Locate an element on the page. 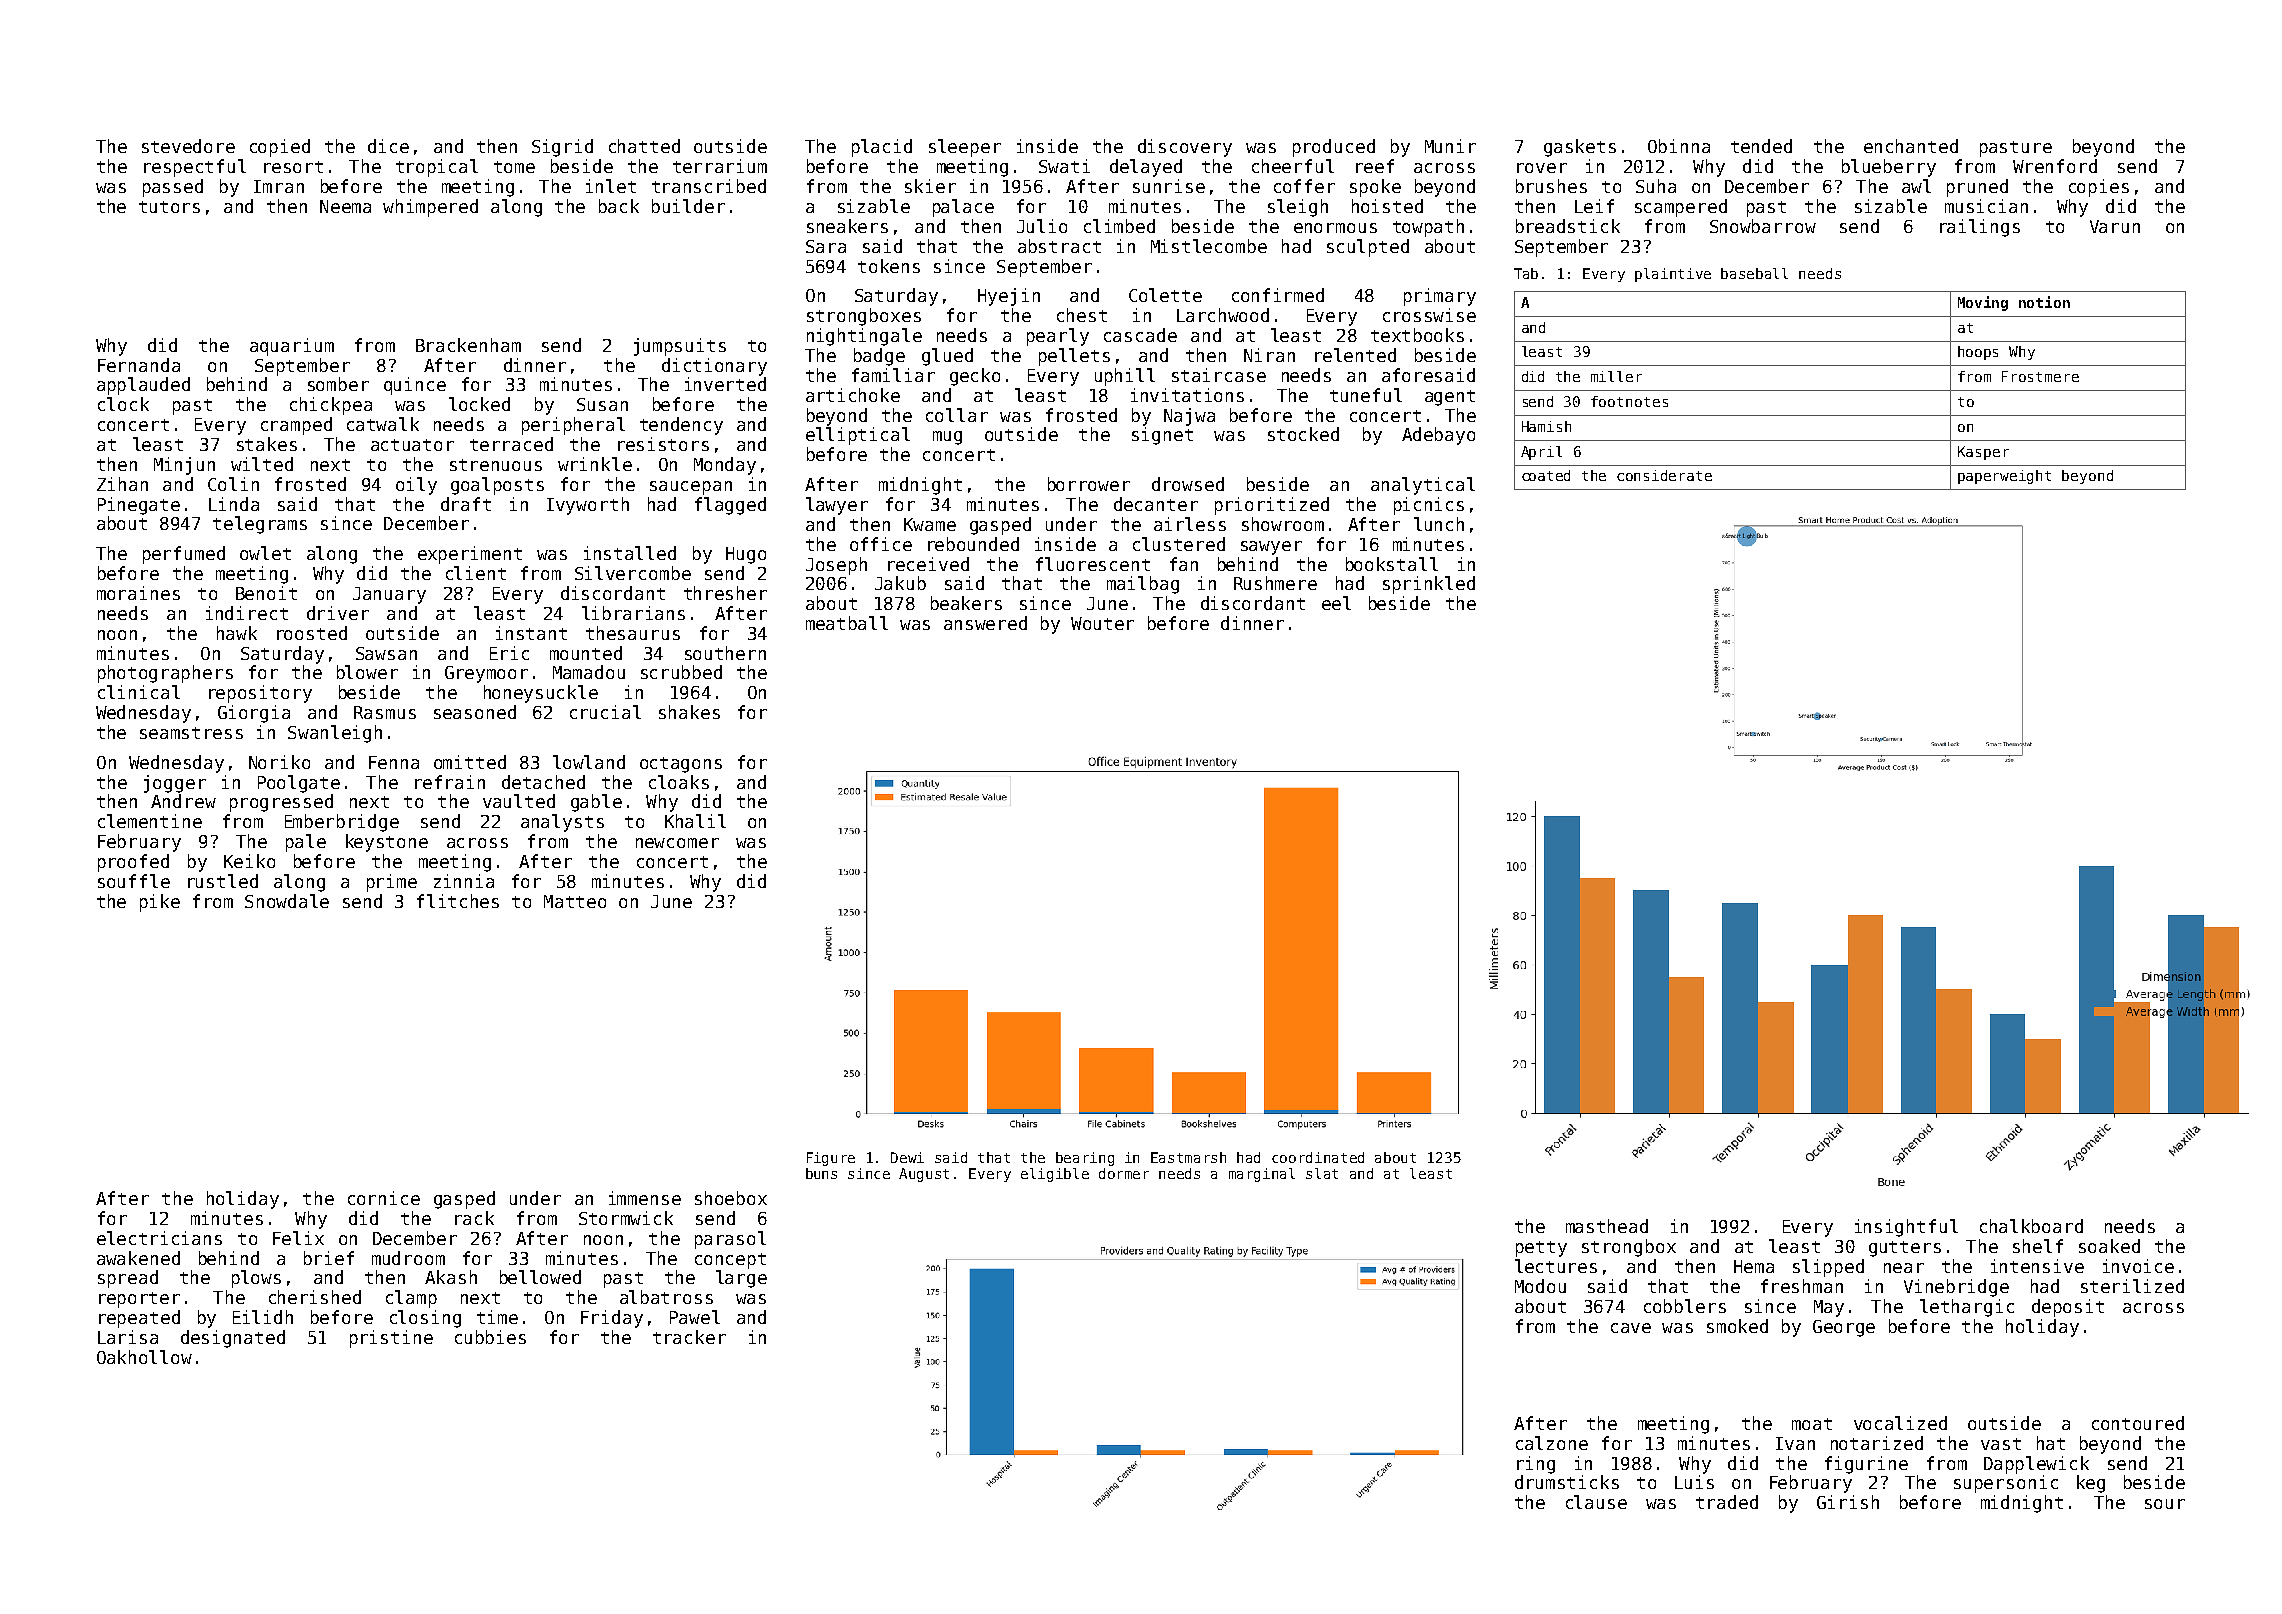 The width and height of the document is (2282, 1614). marginal is located at coordinates (1262, 1175).
